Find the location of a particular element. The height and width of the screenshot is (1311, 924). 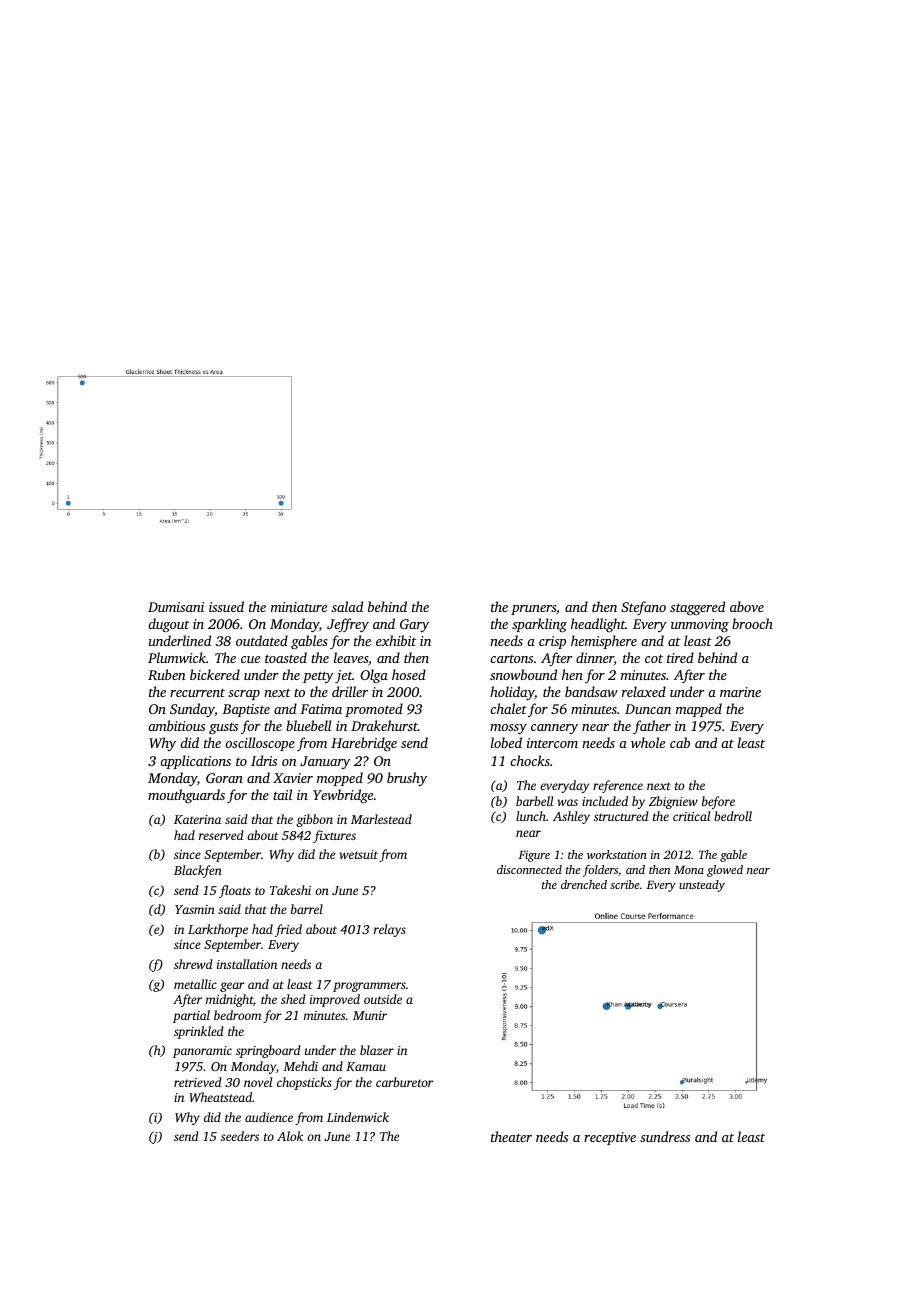

issued is located at coordinates (226, 606).
